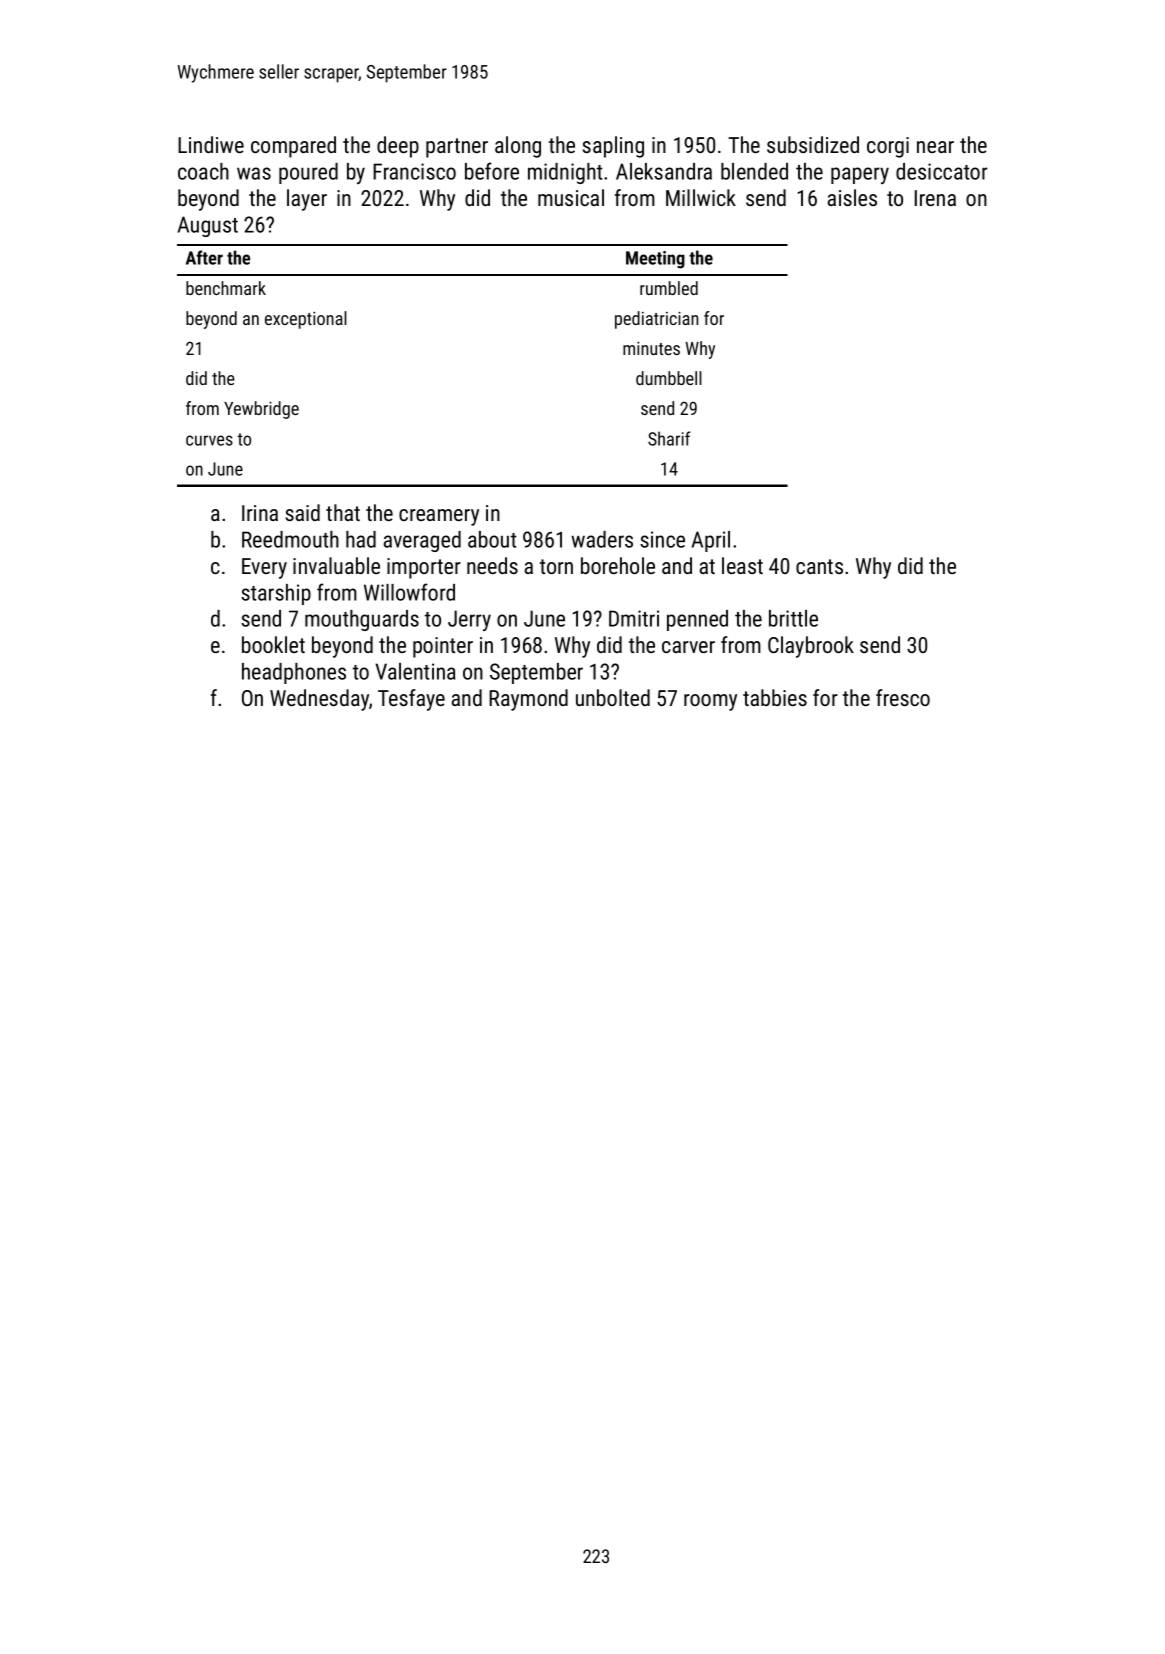 Image resolution: width=1165 pixels, height=1654 pixels. I want to click on exceptional, so click(306, 320).
